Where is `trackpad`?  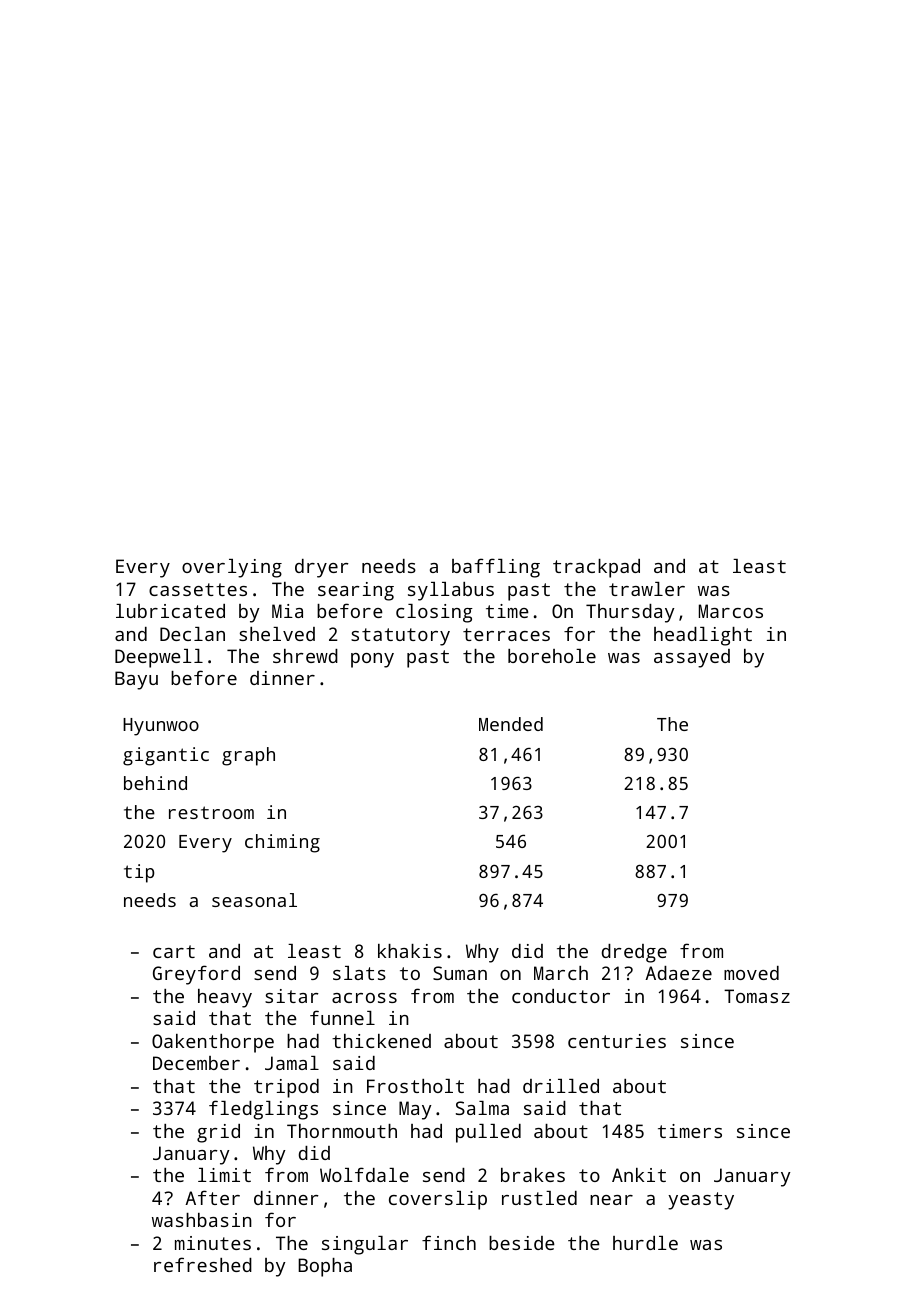 trackpad is located at coordinates (596, 568).
